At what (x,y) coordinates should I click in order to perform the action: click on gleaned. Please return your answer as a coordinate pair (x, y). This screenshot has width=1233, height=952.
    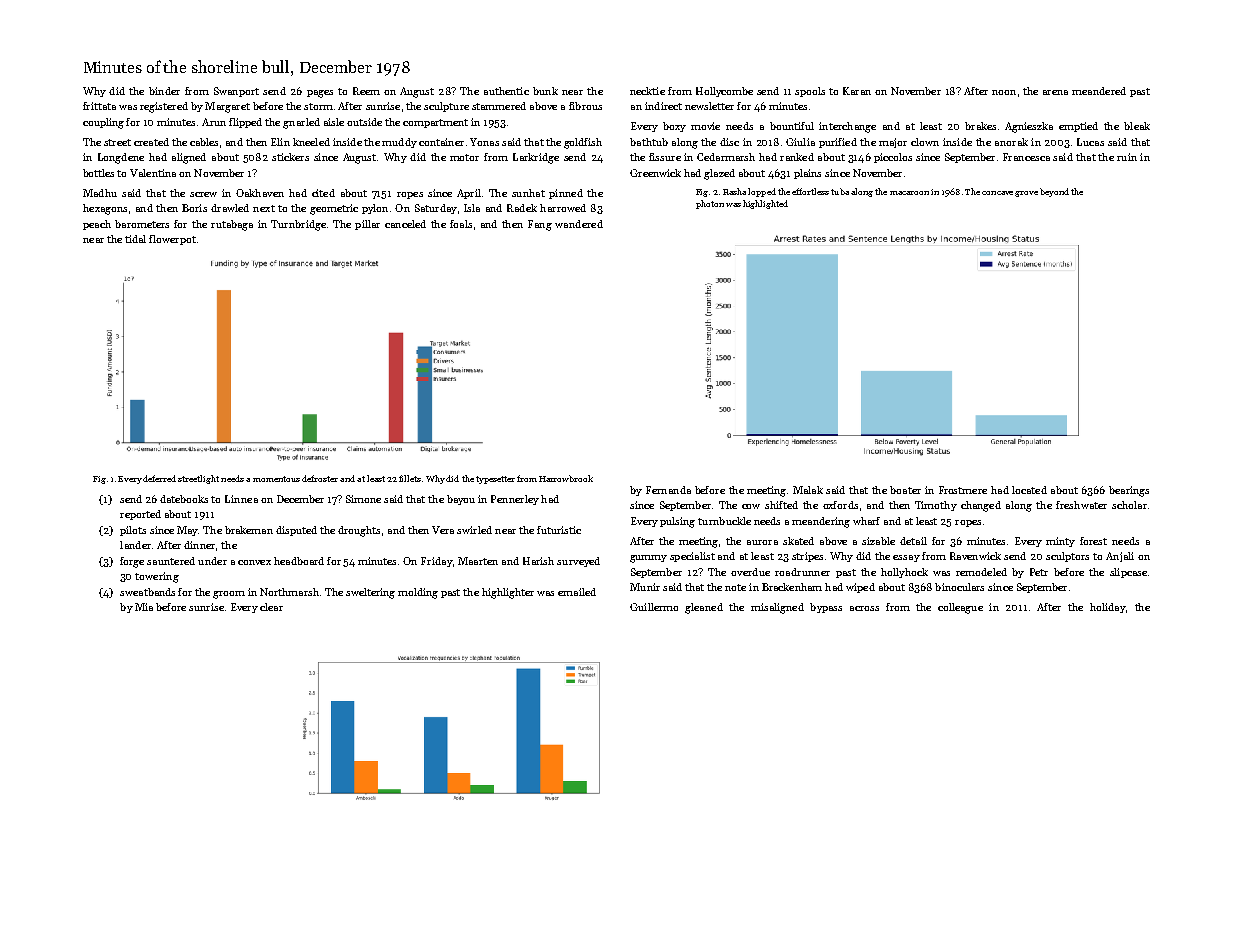
    Looking at the image, I should click on (704, 608).
